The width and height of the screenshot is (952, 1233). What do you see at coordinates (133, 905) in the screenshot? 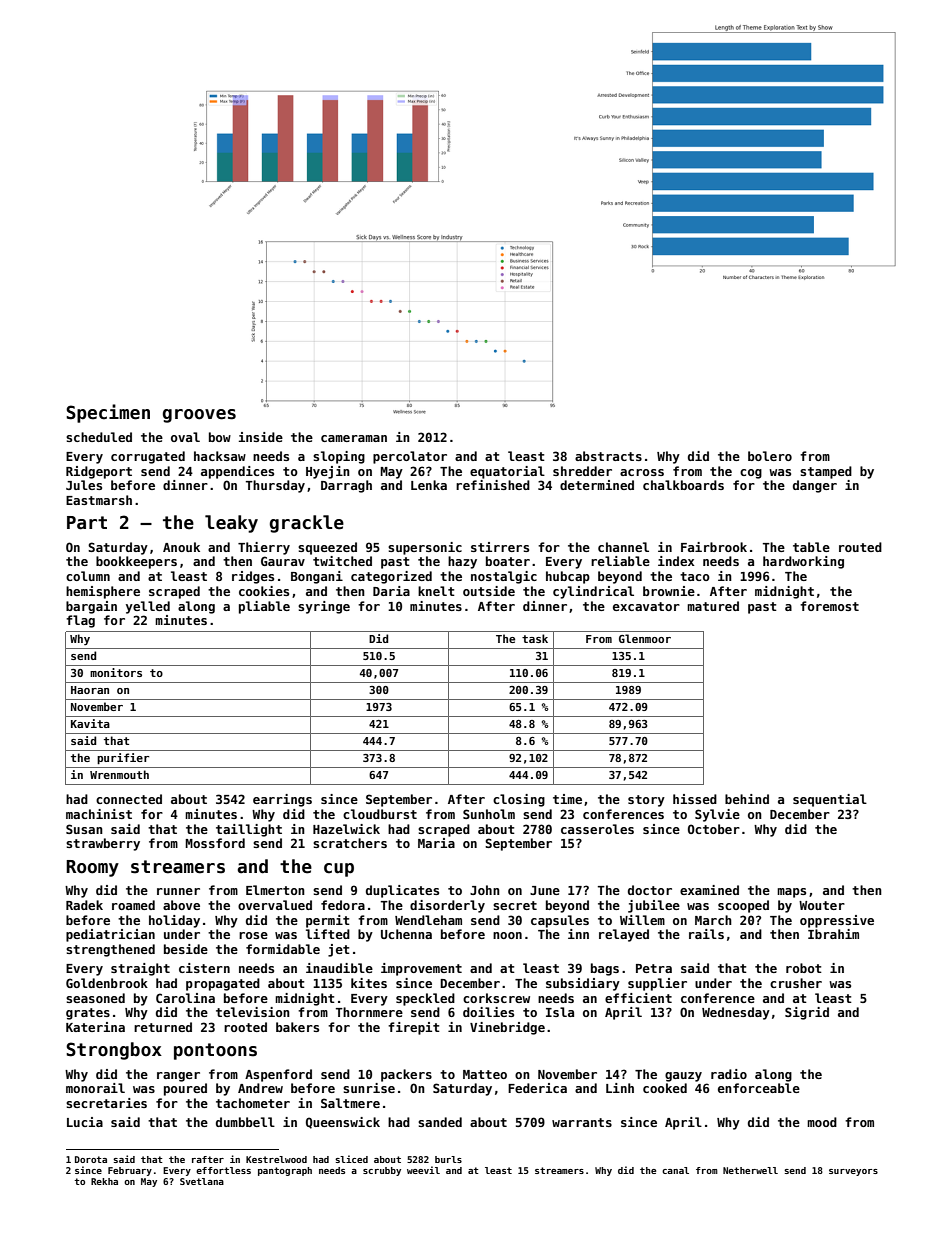
I see `roamed` at bounding box center [133, 905].
